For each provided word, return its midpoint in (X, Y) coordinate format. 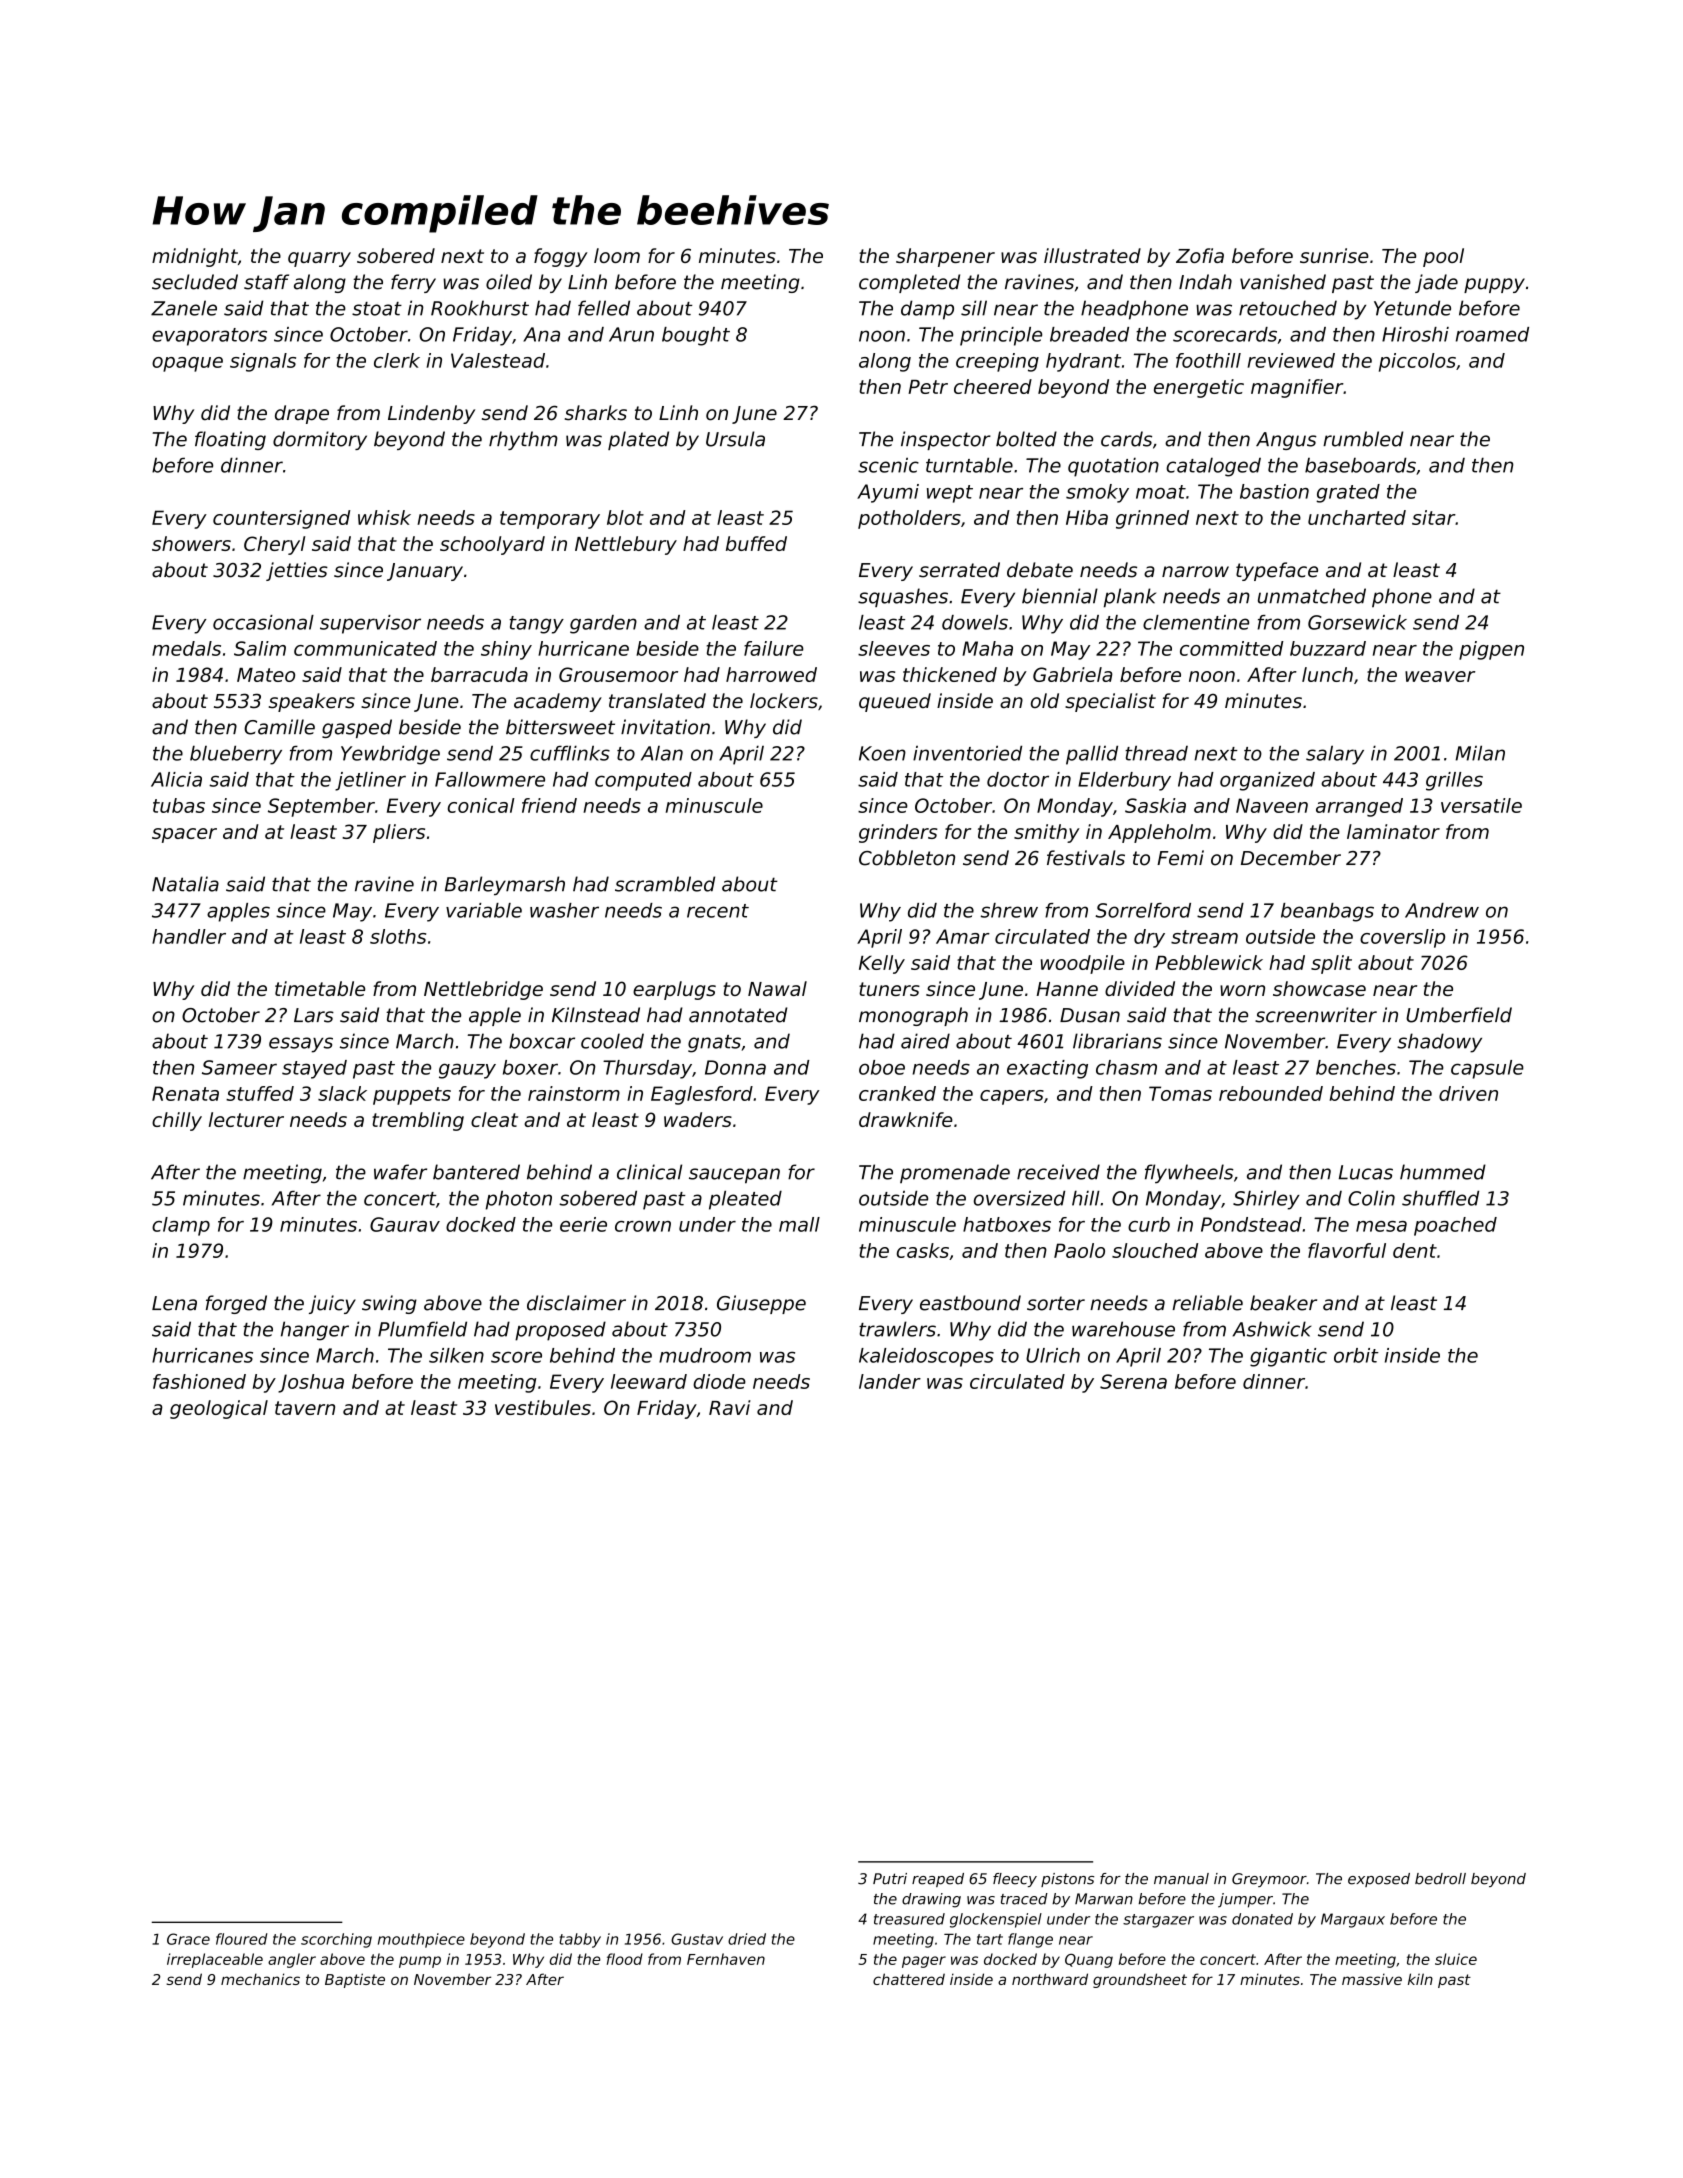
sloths (398, 936)
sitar (1433, 517)
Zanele (184, 308)
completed (909, 283)
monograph (913, 1016)
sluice (1456, 1959)
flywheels (1189, 1174)
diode (719, 1381)
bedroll (1440, 1879)
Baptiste (355, 1980)
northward (1050, 1979)
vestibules (543, 1407)
